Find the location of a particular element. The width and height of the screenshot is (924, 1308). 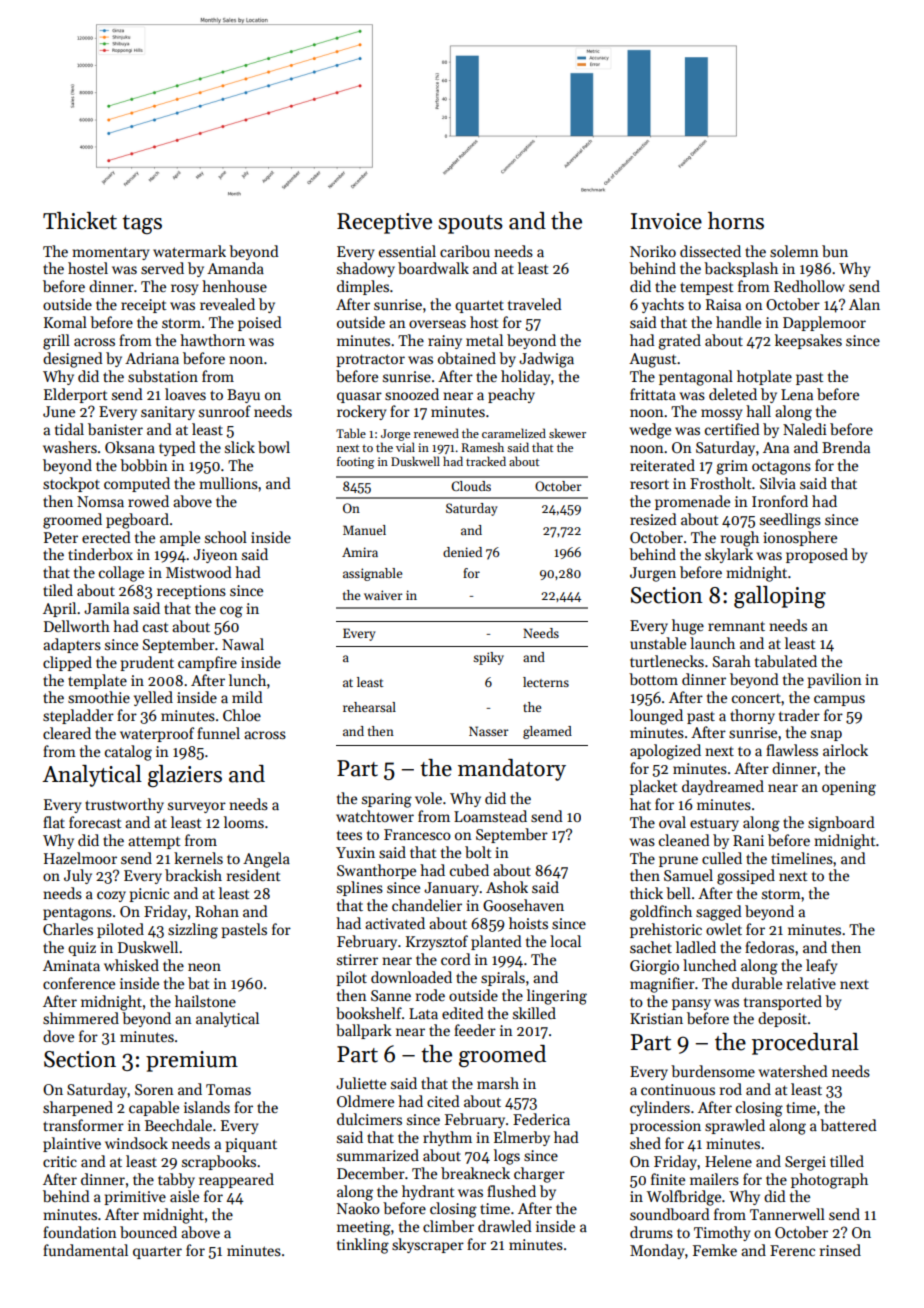

rehearsal is located at coordinates (369, 707).
